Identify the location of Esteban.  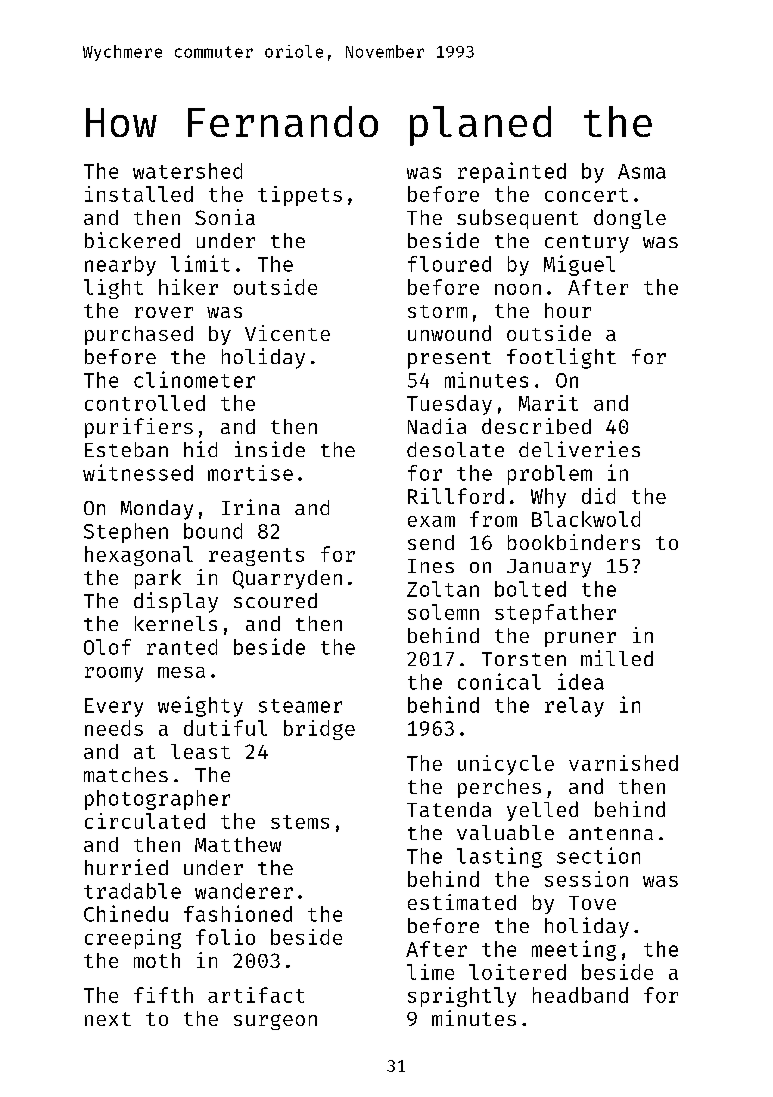
(126, 449).
